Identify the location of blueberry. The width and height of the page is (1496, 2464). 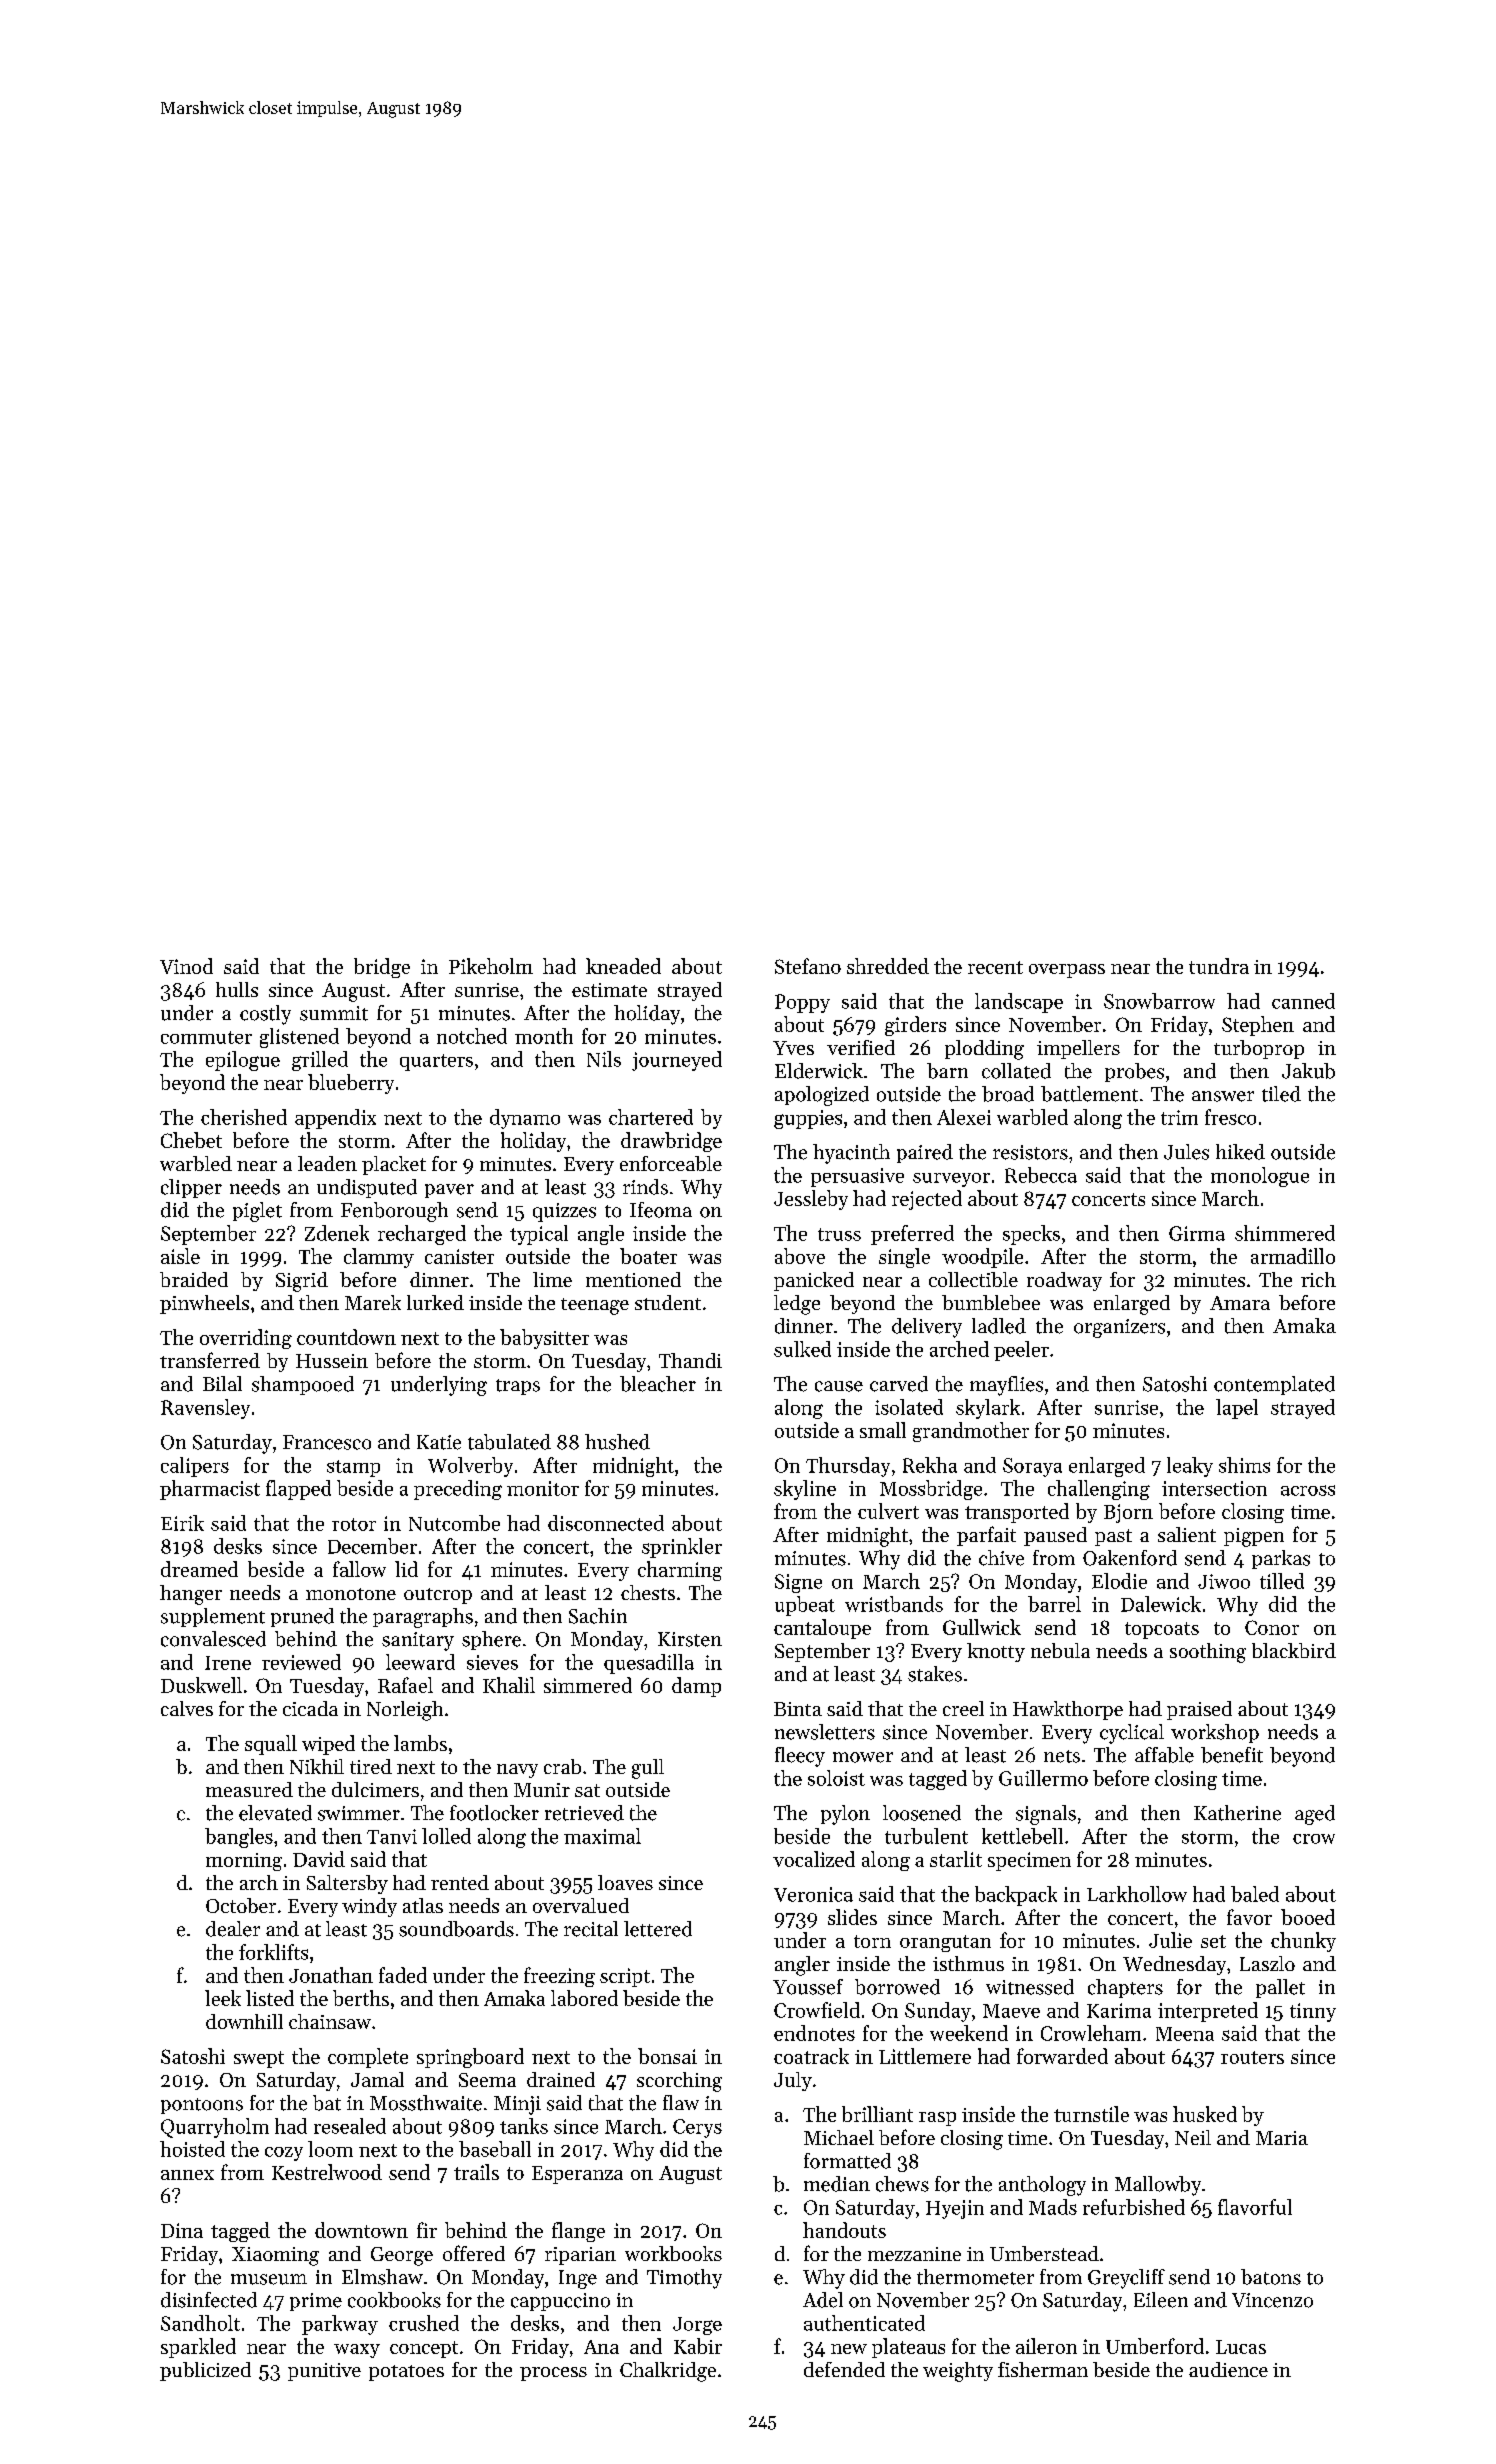
(351, 1084).
